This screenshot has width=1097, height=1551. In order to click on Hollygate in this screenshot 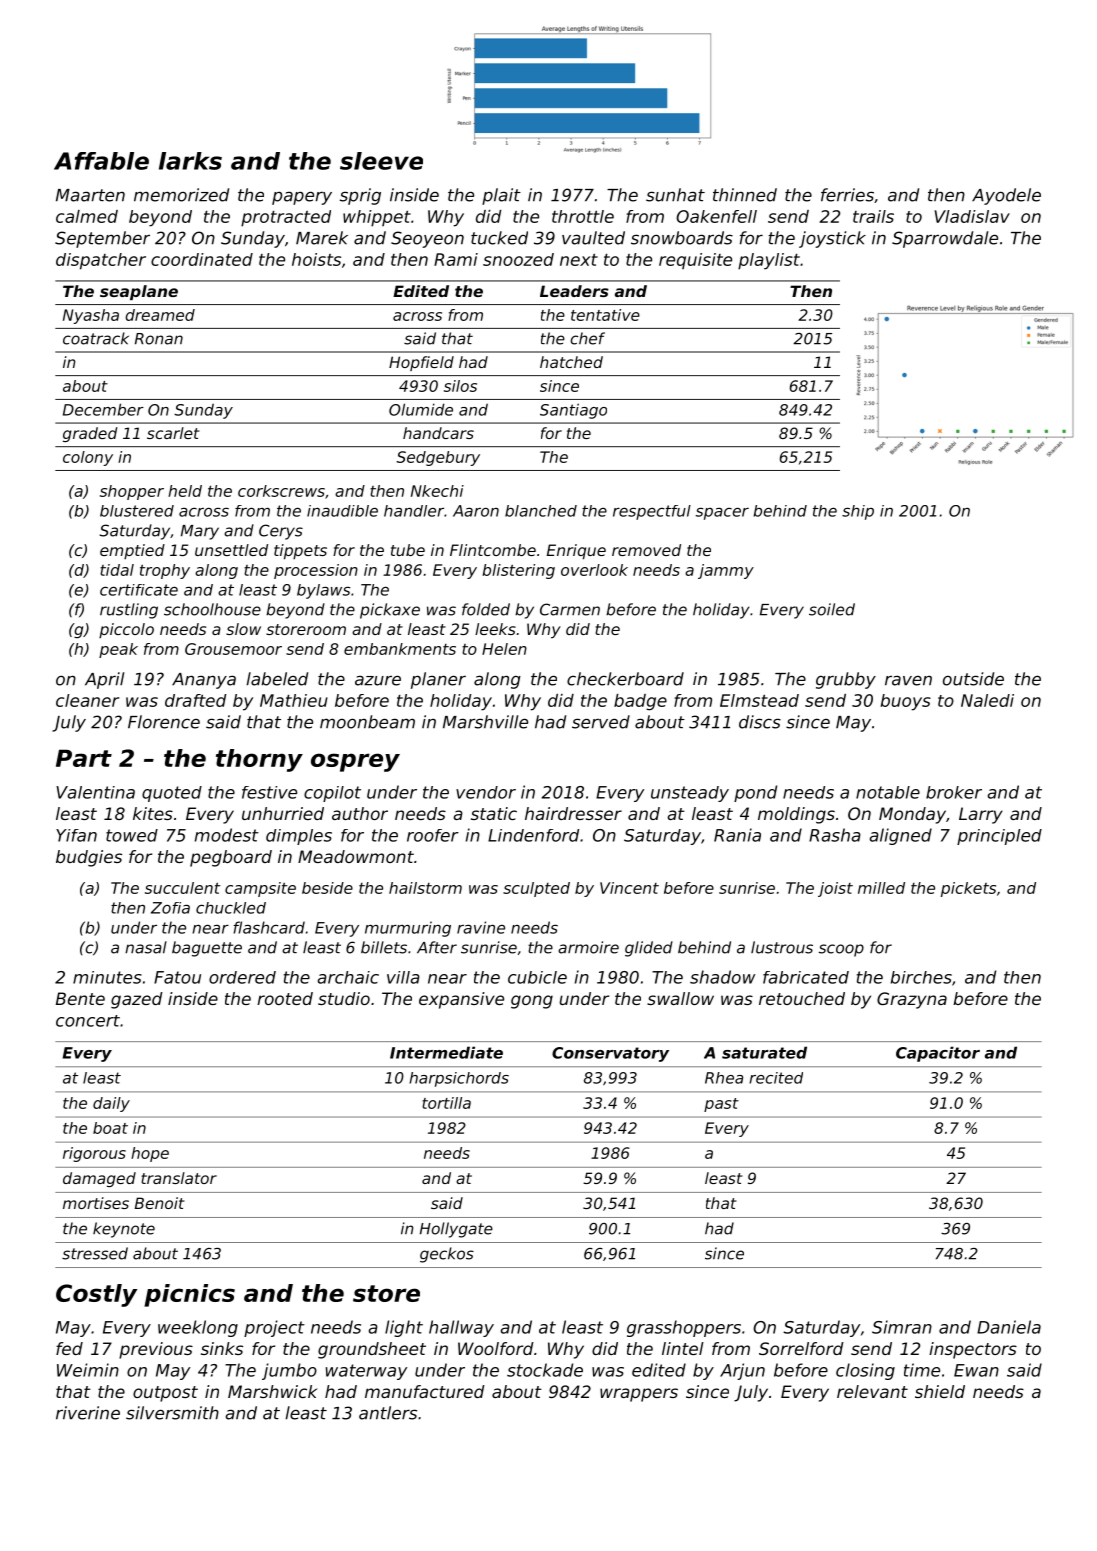, I will do `click(456, 1230)`.
